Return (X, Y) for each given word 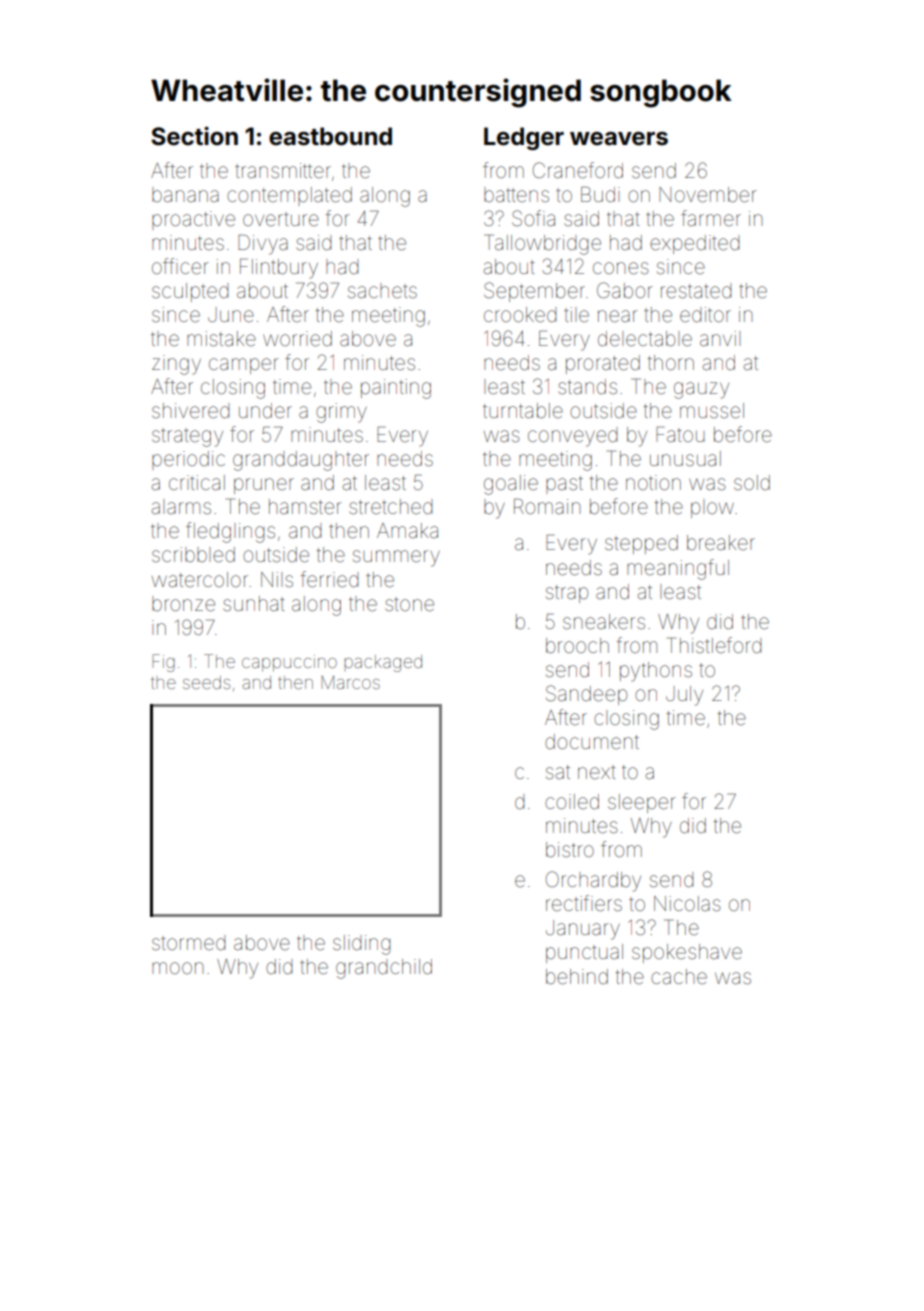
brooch (577, 645)
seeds (206, 682)
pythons (656, 672)
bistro (570, 849)
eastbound (330, 136)
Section (194, 136)
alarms (181, 506)
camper (244, 366)
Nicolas (687, 903)
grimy (341, 413)
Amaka (407, 530)
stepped (641, 544)
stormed (188, 942)
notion (653, 482)
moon (178, 968)
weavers (619, 139)
